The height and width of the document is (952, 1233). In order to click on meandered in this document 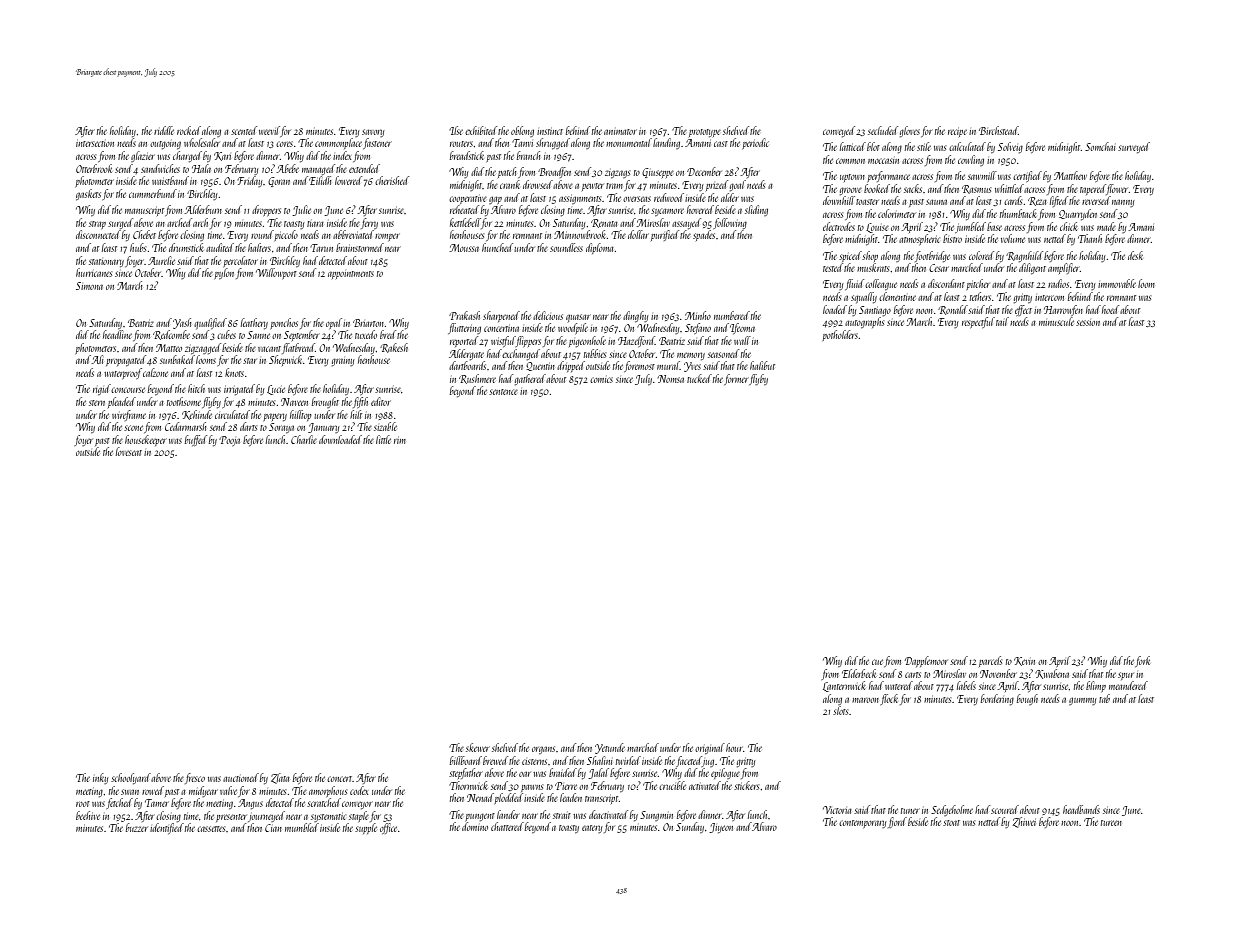, I will do `click(1128, 685)`.
